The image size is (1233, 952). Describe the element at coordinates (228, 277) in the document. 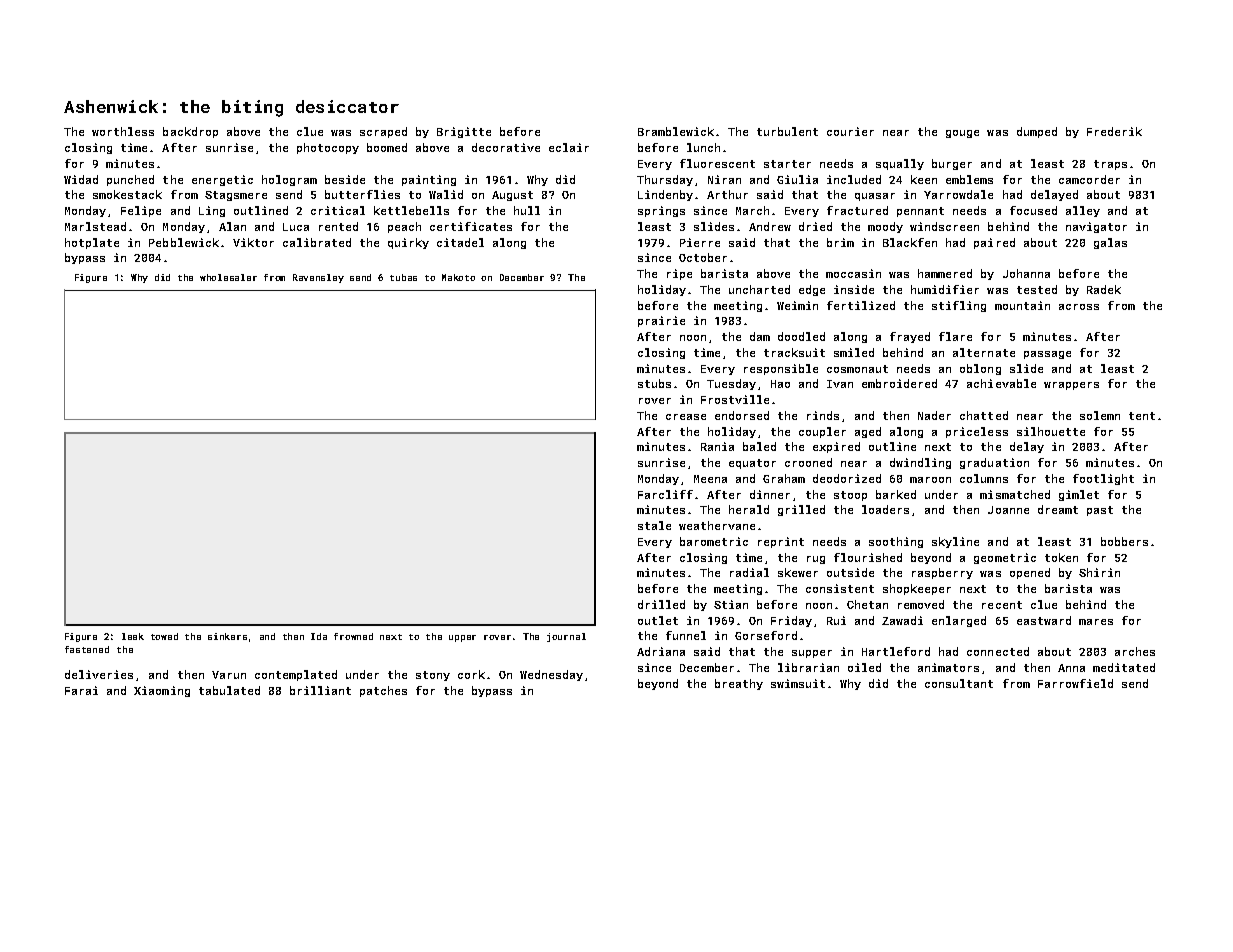

I see `wholesaler` at that location.
